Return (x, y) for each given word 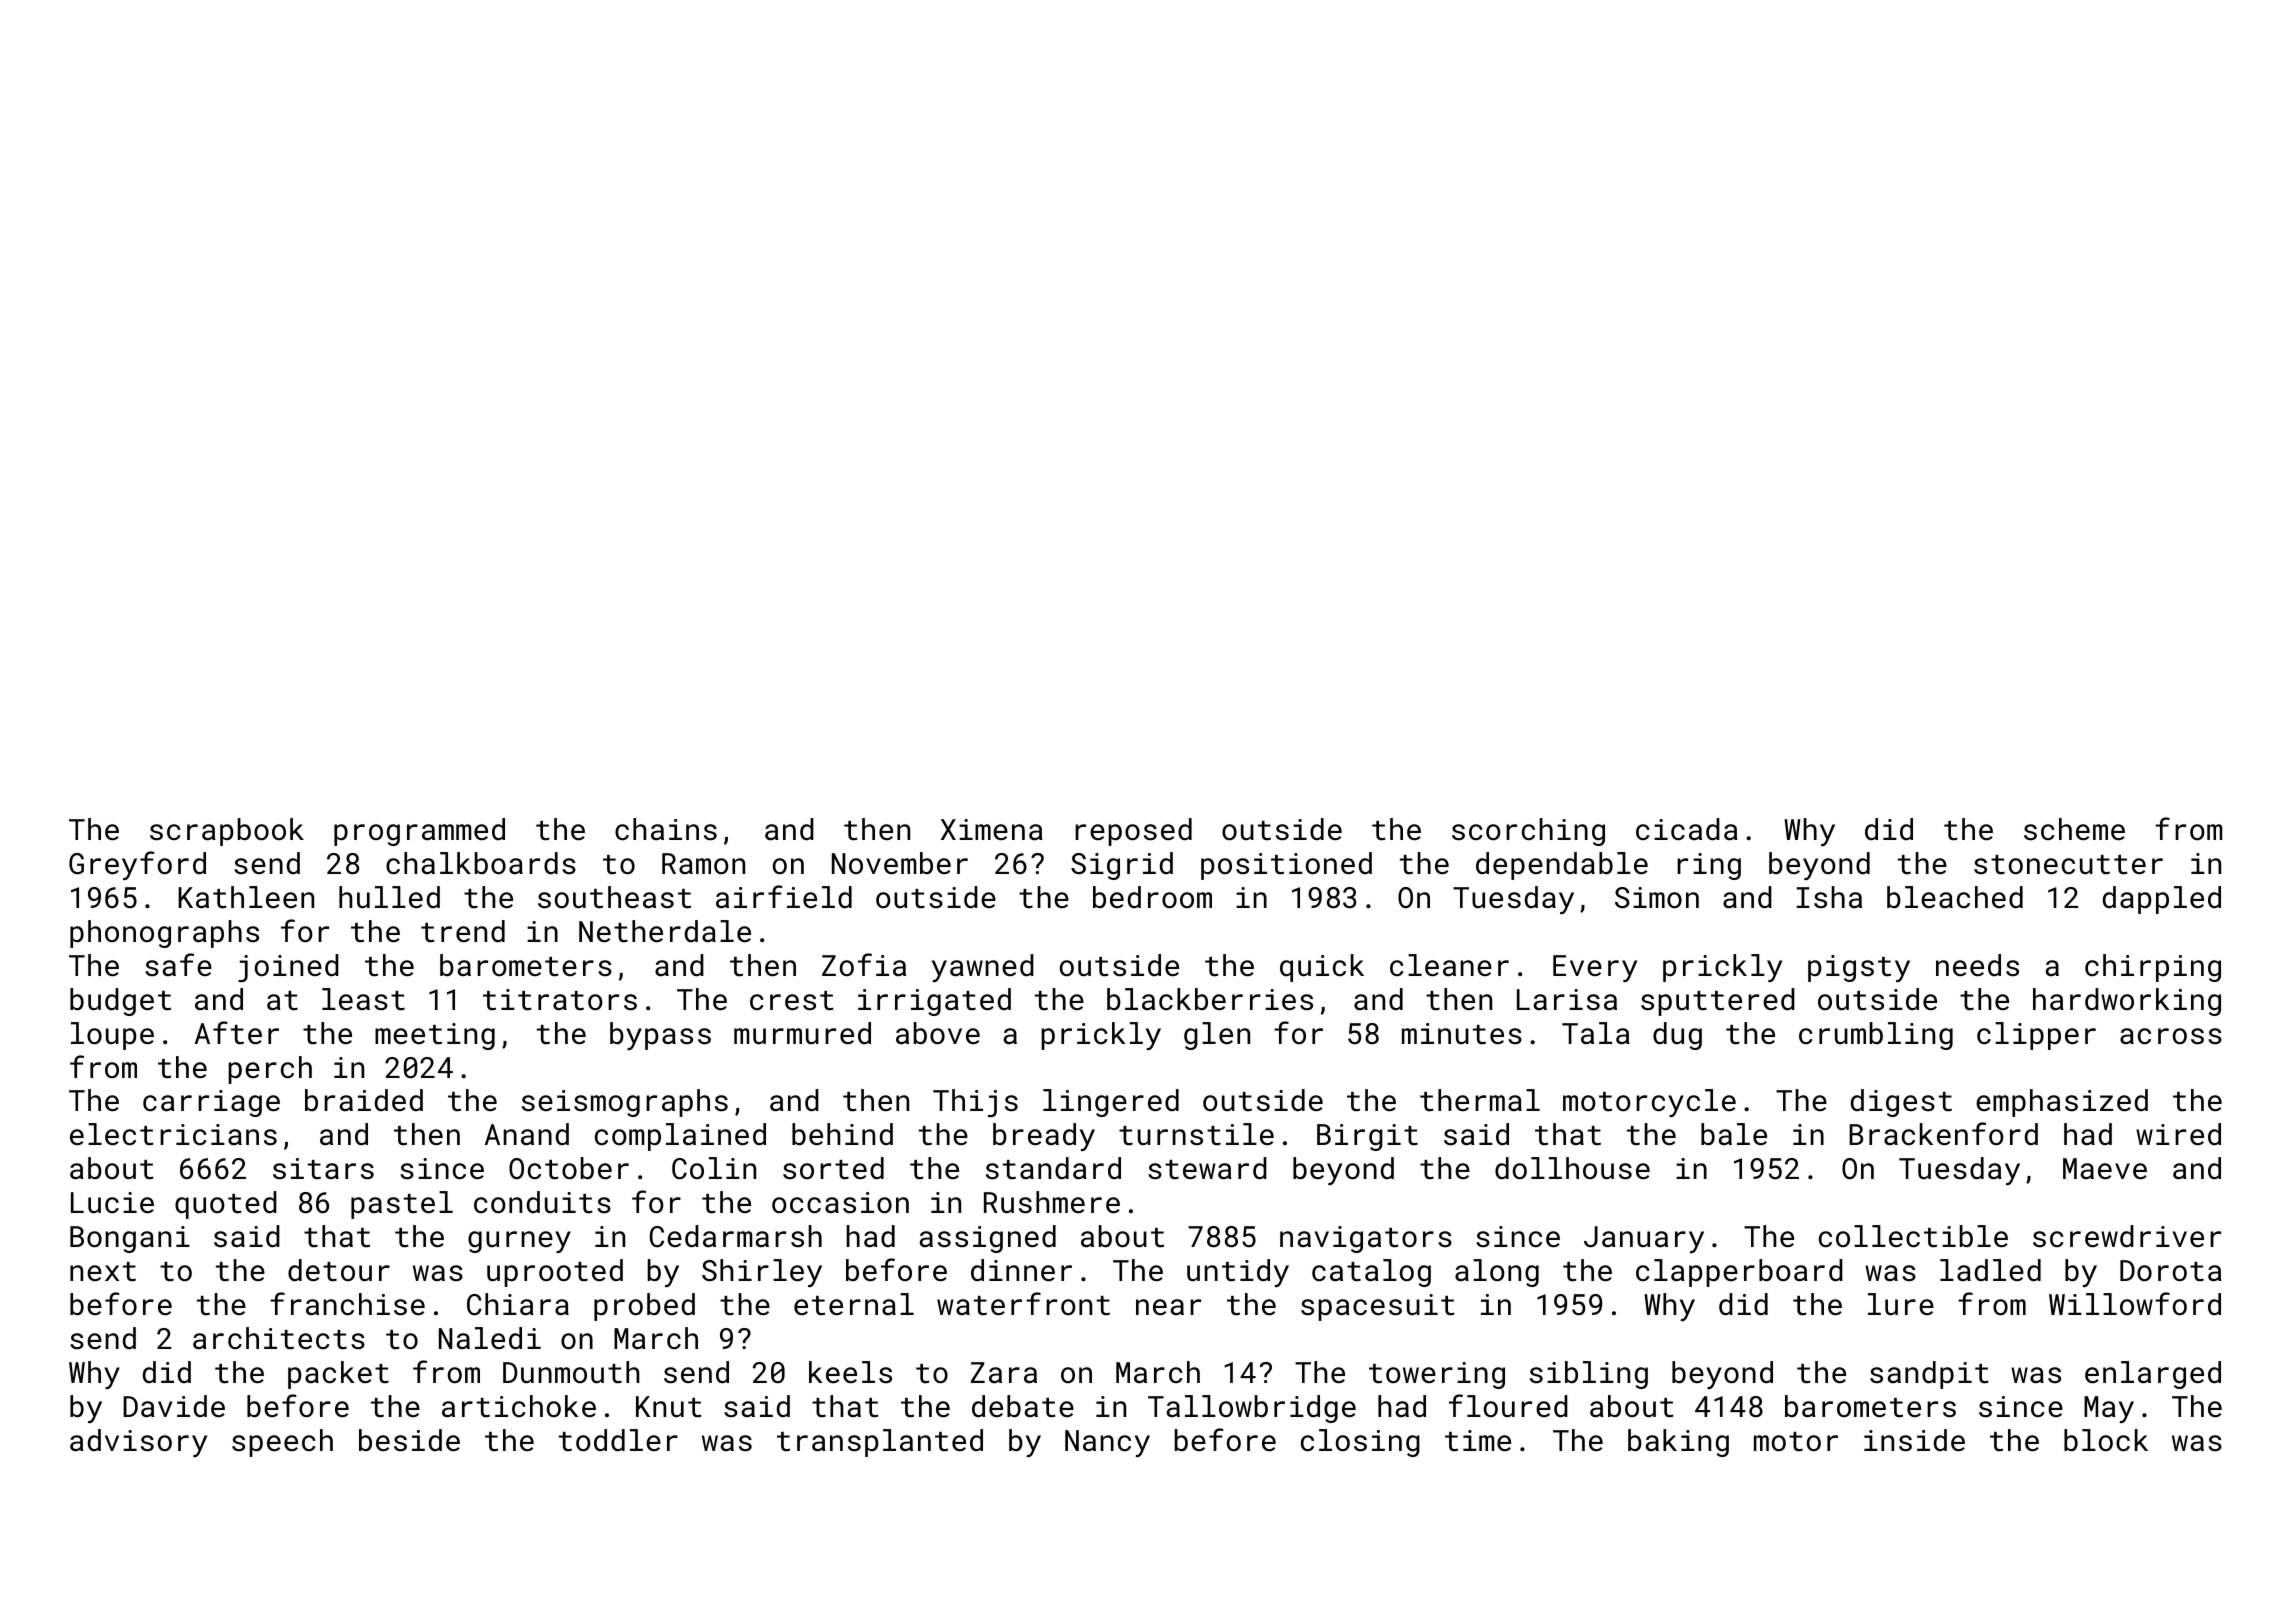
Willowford (2135, 1304)
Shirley (762, 1273)
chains (666, 829)
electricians (173, 1134)
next (103, 1272)
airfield (784, 897)
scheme (2074, 829)
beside (409, 1440)
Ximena (992, 830)
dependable (1562, 866)
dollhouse (1572, 1168)
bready (1044, 1137)
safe (178, 965)
